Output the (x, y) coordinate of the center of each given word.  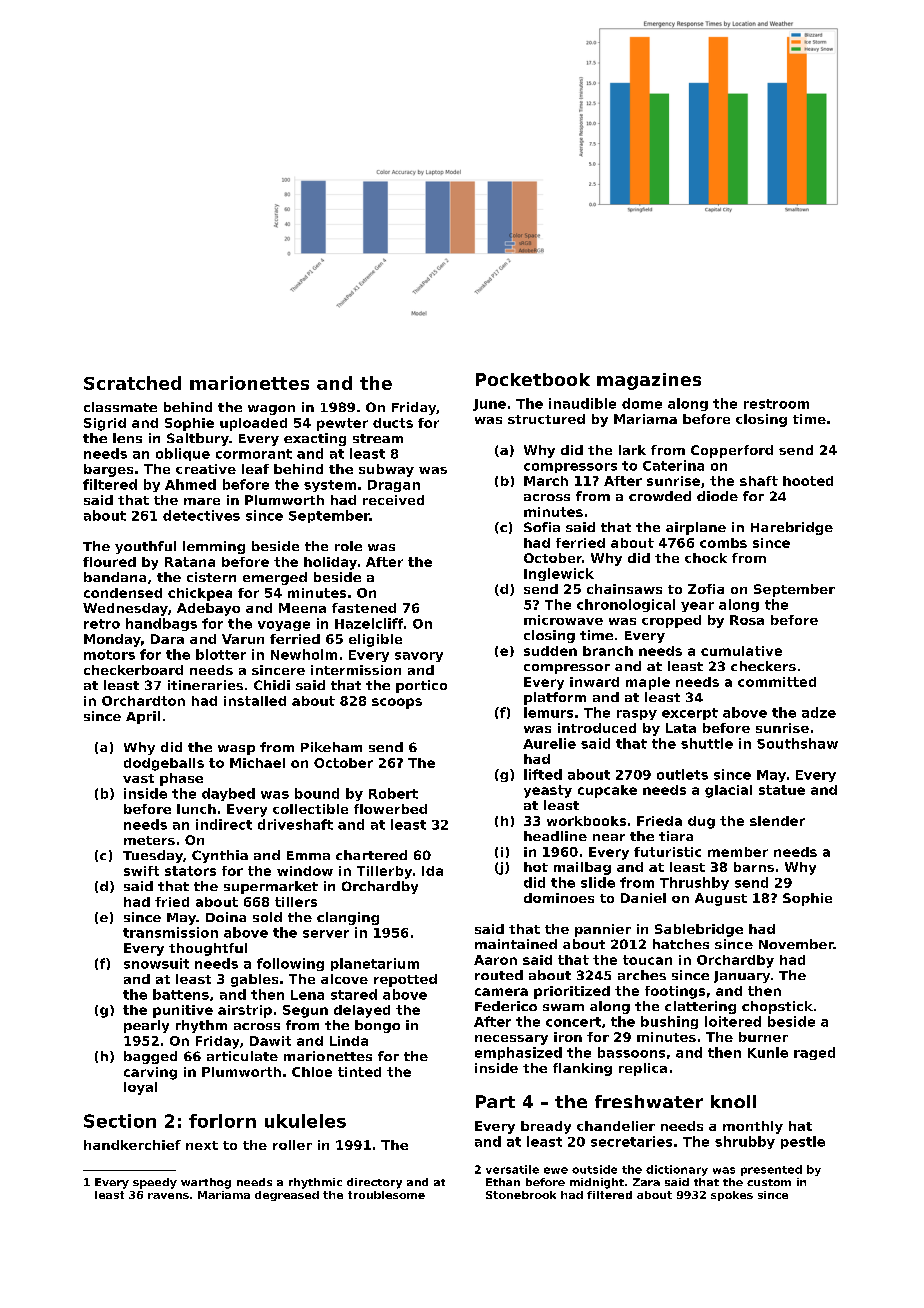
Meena (302, 608)
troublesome (386, 1195)
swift (141, 871)
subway (386, 470)
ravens (168, 1196)
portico (421, 686)
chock (706, 558)
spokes (732, 1196)
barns (754, 867)
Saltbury (198, 439)
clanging (348, 918)
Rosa (747, 620)
